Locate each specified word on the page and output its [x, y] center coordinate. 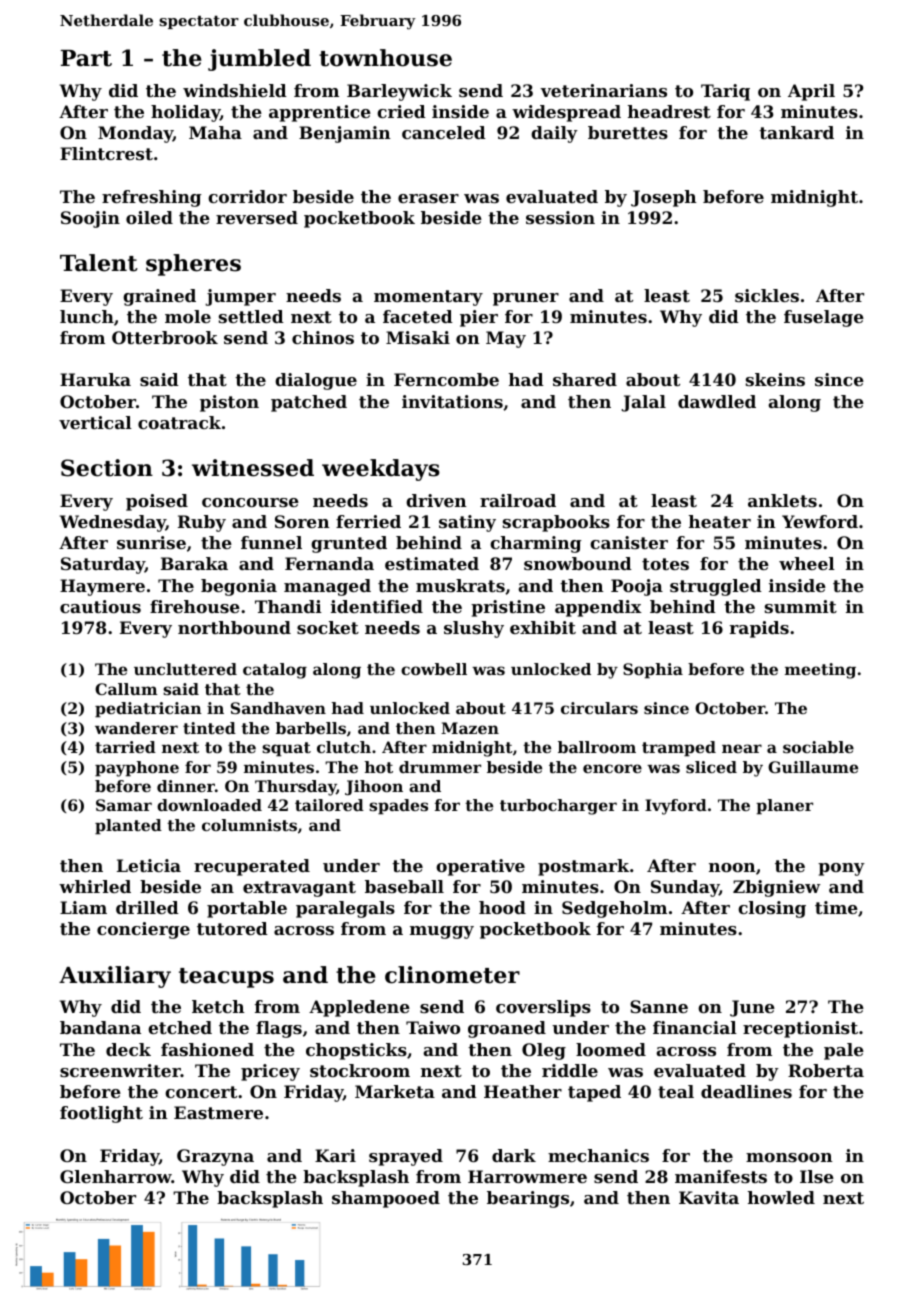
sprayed [406, 1157]
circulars [599, 708]
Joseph [664, 198]
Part [86, 58]
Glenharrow [116, 1176]
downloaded [209, 805]
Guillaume [813, 767]
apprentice [320, 113]
